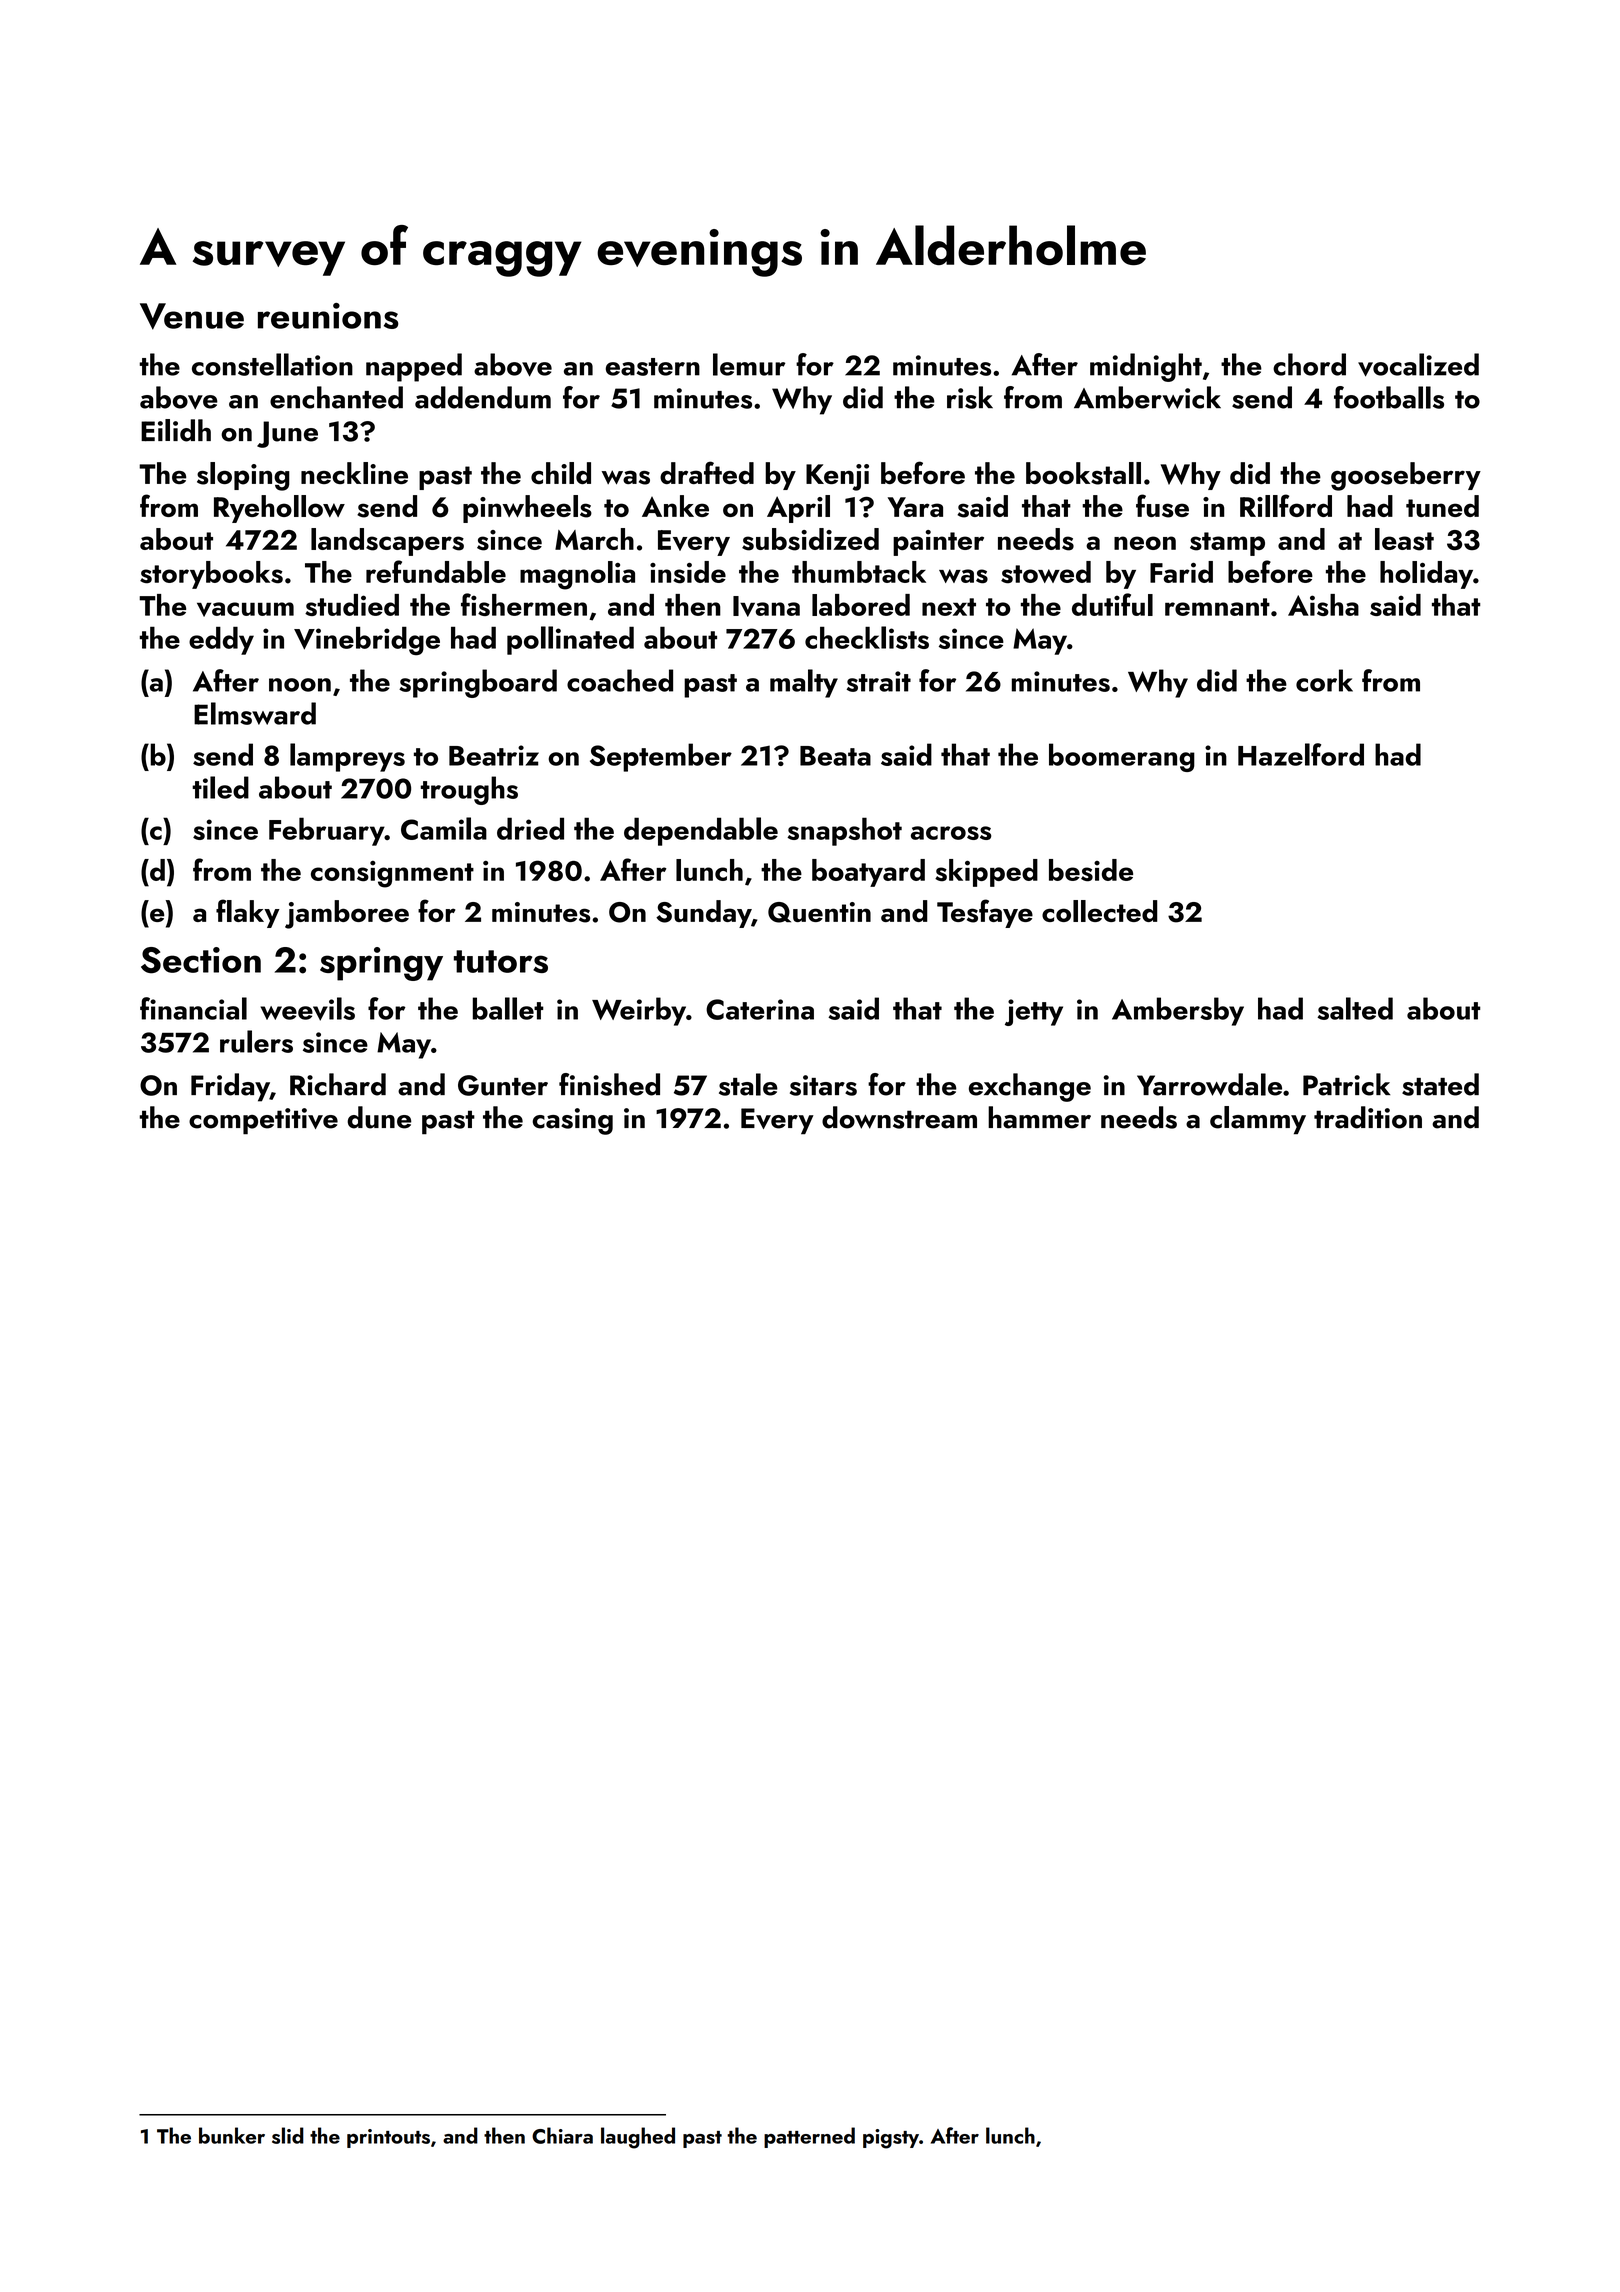 This screenshot has height=2292, width=1620. What do you see at coordinates (809, 2137) in the screenshot?
I see `patterned` at bounding box center [809, 2137].
